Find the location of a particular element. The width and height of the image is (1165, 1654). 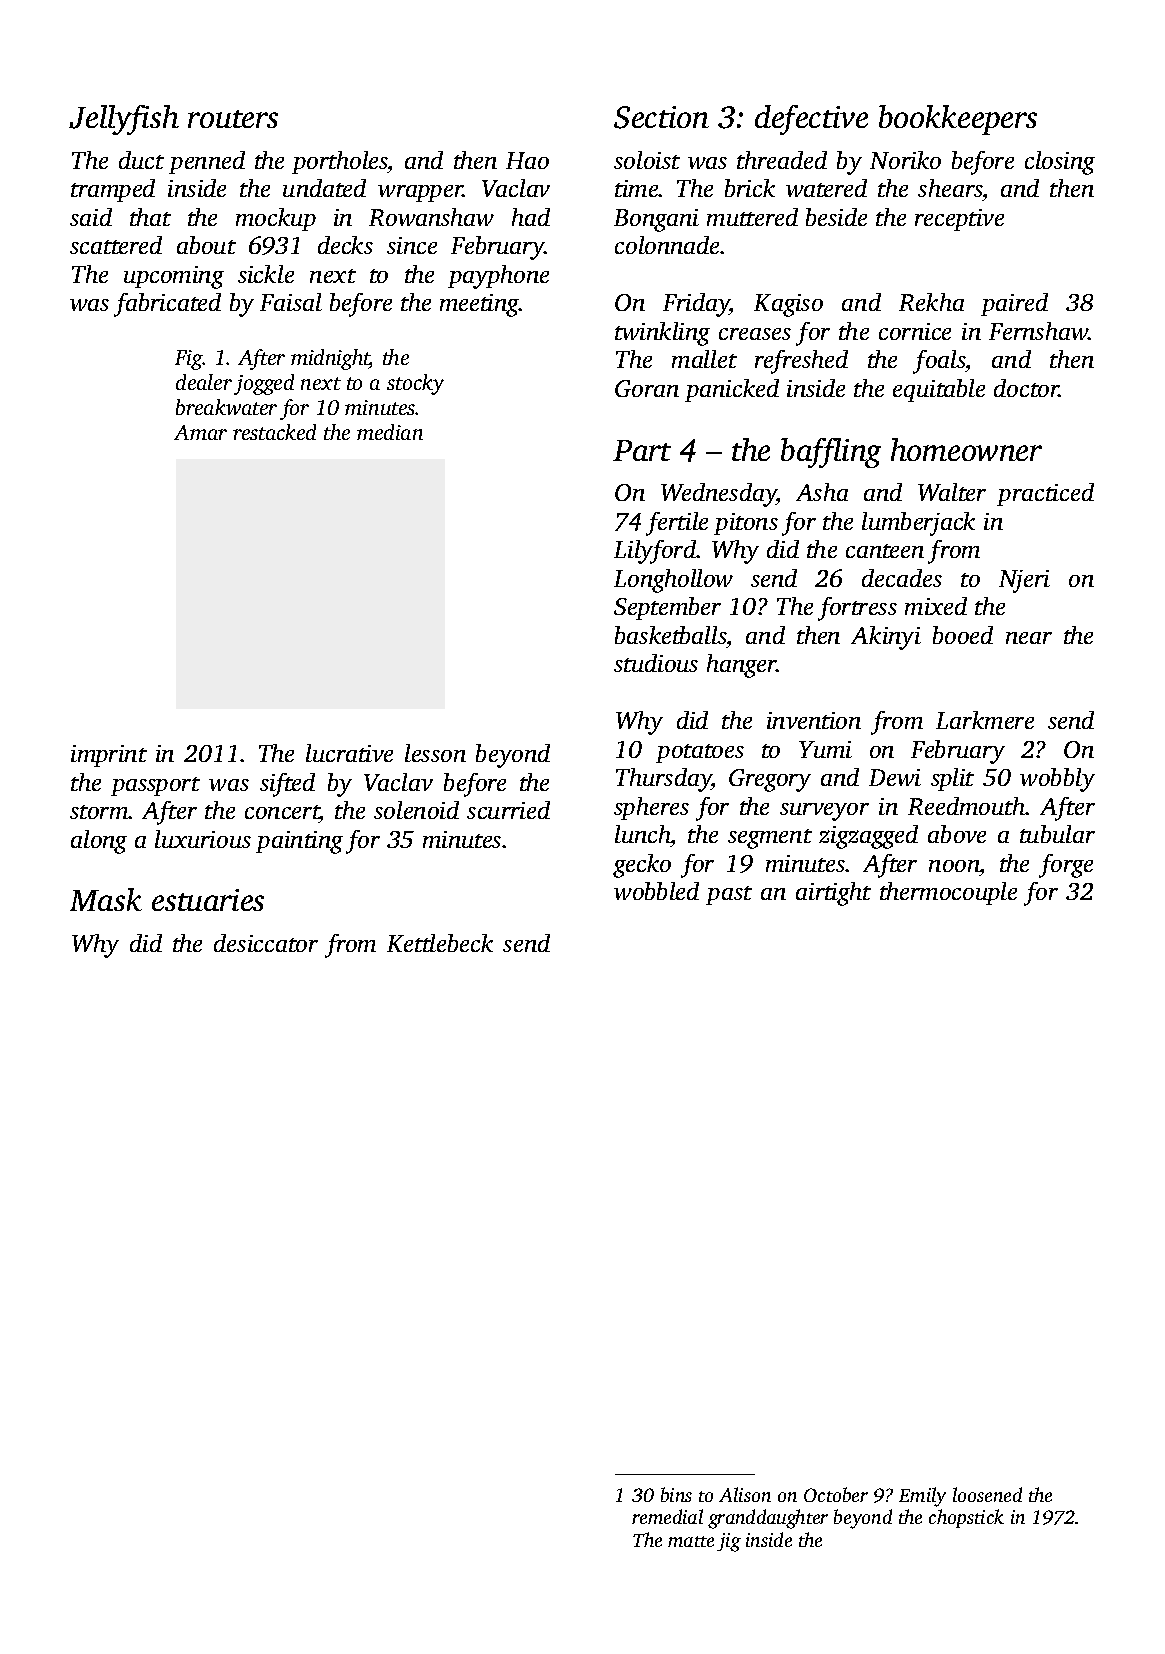

Mask is located at coordinates (106, 899).
